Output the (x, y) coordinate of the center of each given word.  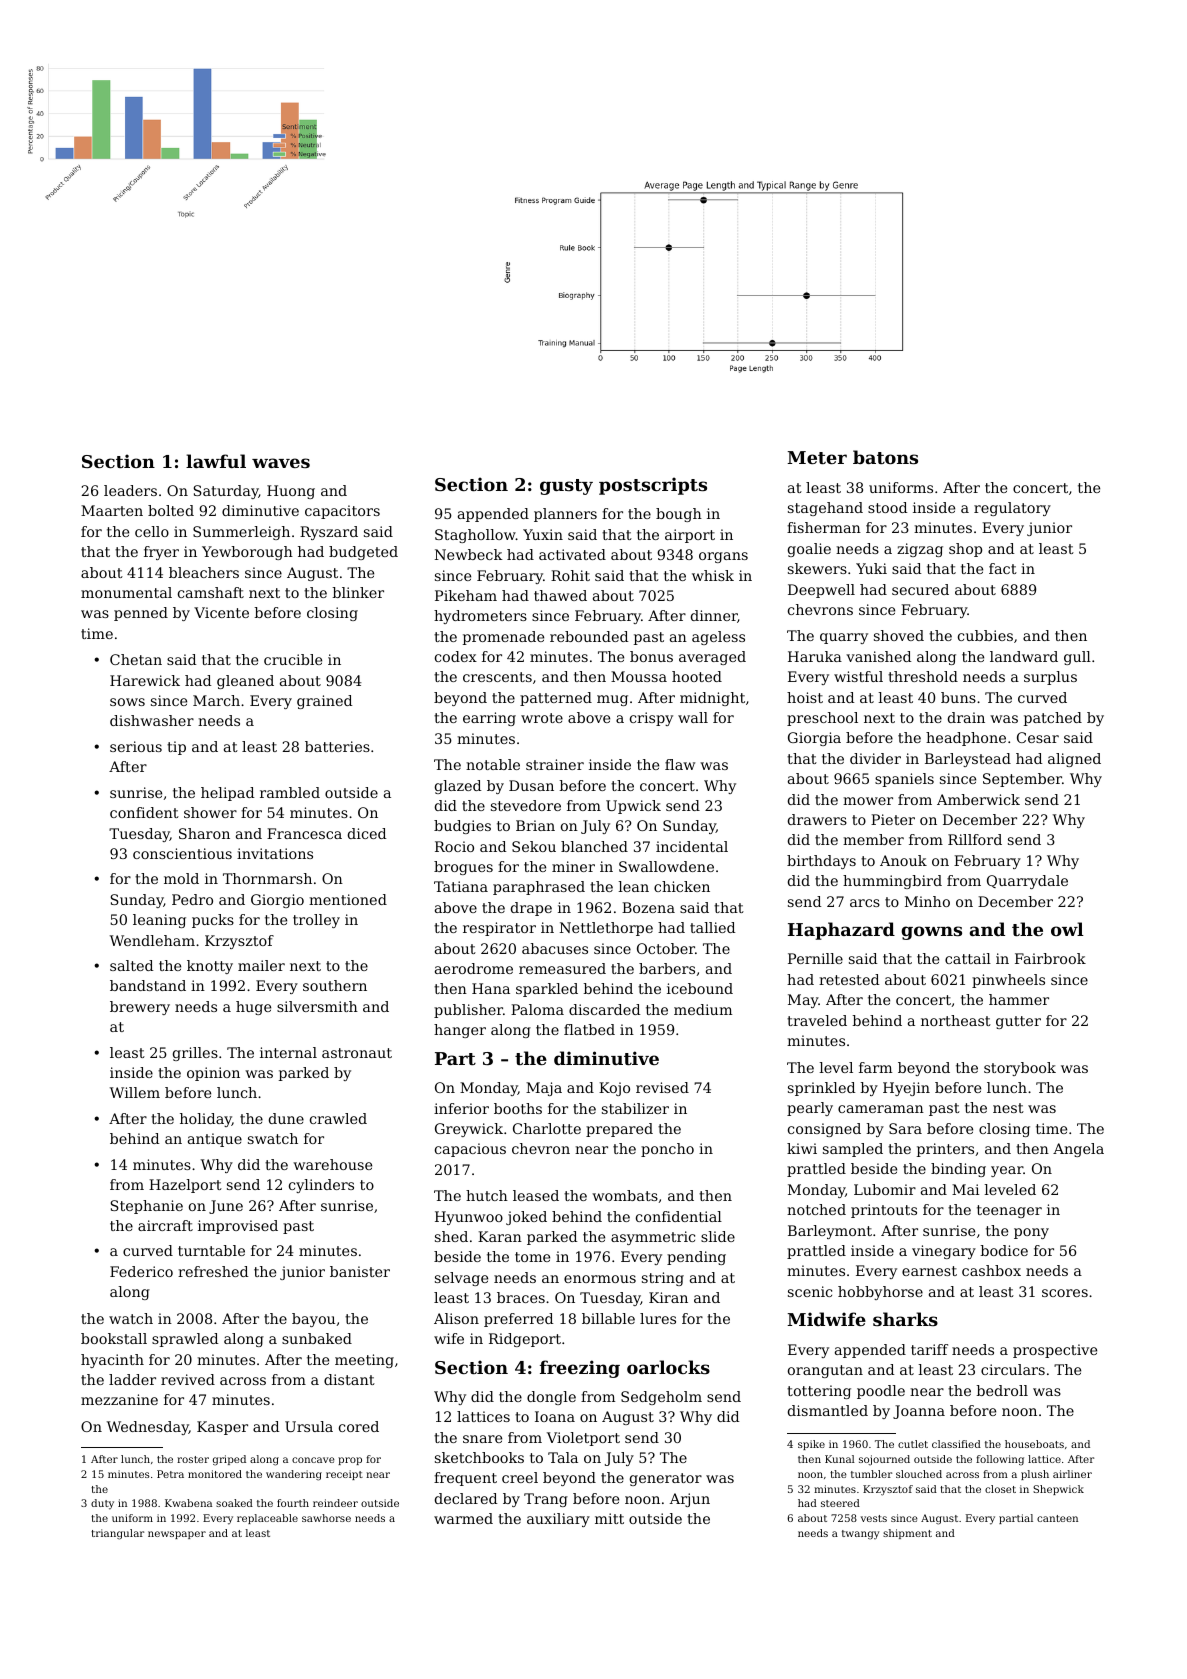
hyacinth (112, 1361)
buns (958, 697)
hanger (460, 1031)
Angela (1078, 1150)
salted (131, 965)
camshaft (211, 592)
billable (608, 1318)
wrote (542, 718)
